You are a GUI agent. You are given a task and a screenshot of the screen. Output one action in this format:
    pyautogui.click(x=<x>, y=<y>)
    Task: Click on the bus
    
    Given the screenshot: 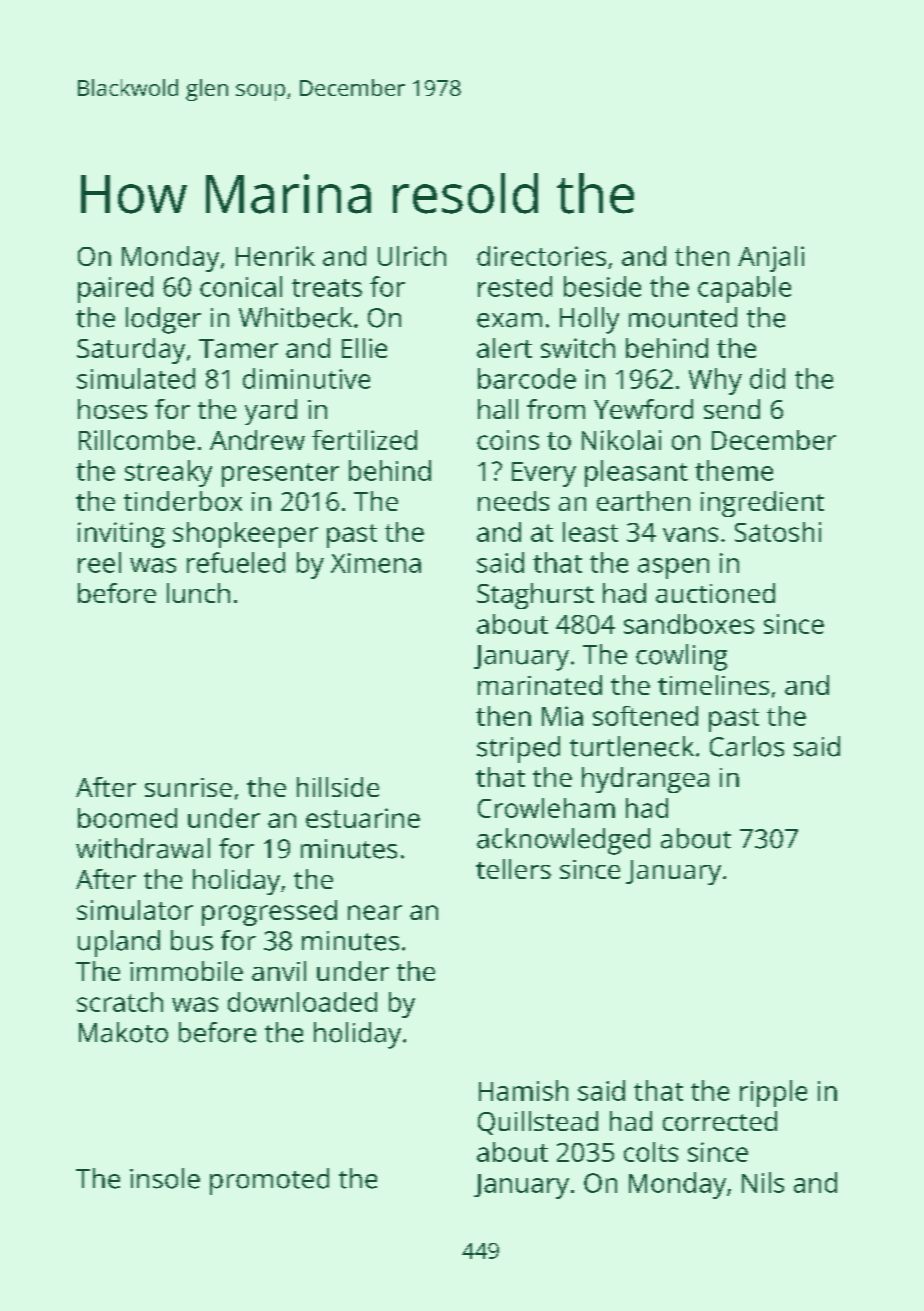 What is the action you would take?
    pyautogui.click(x=192, y=940)
